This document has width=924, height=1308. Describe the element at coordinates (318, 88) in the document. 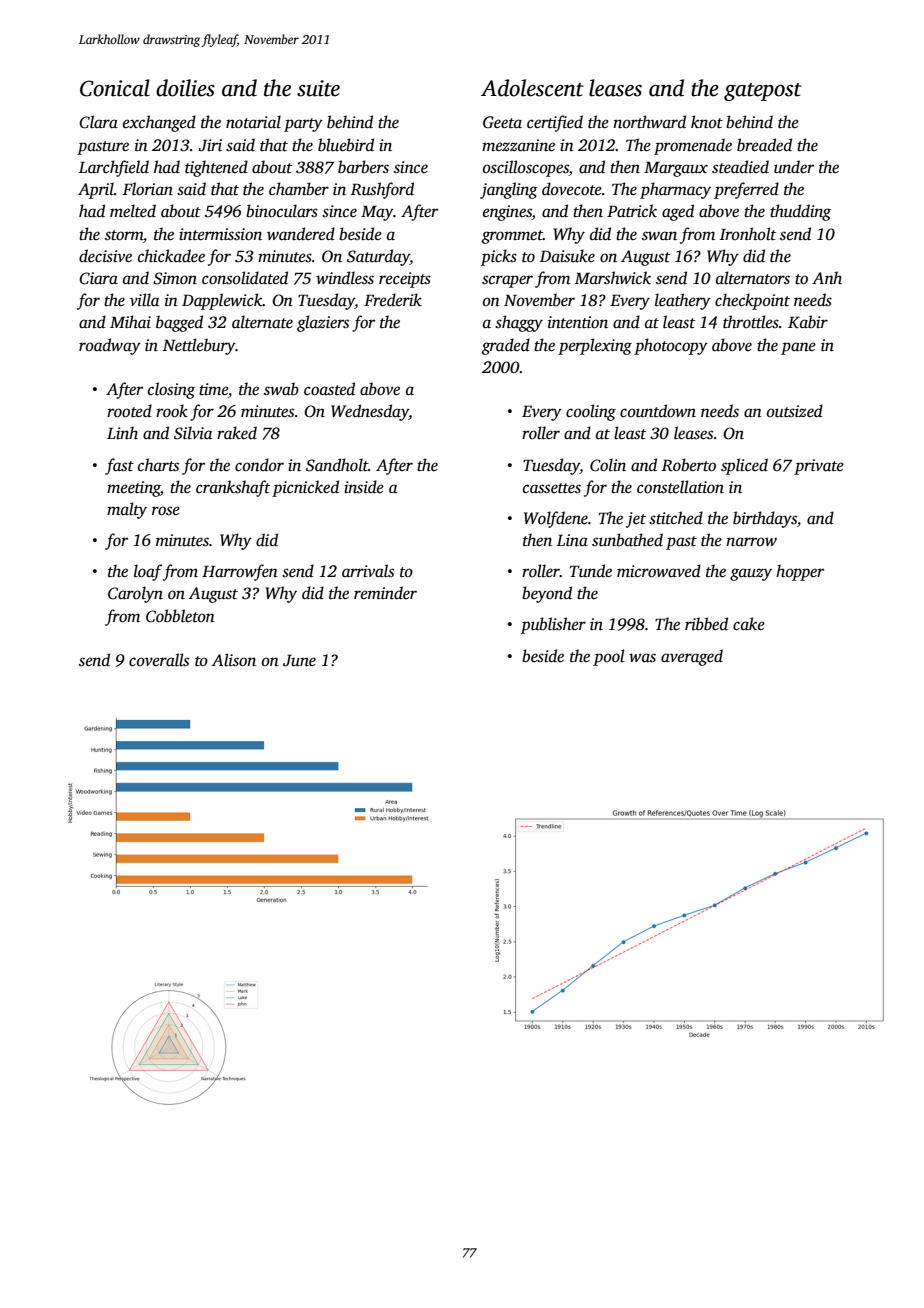

I see `suite` at that location.
